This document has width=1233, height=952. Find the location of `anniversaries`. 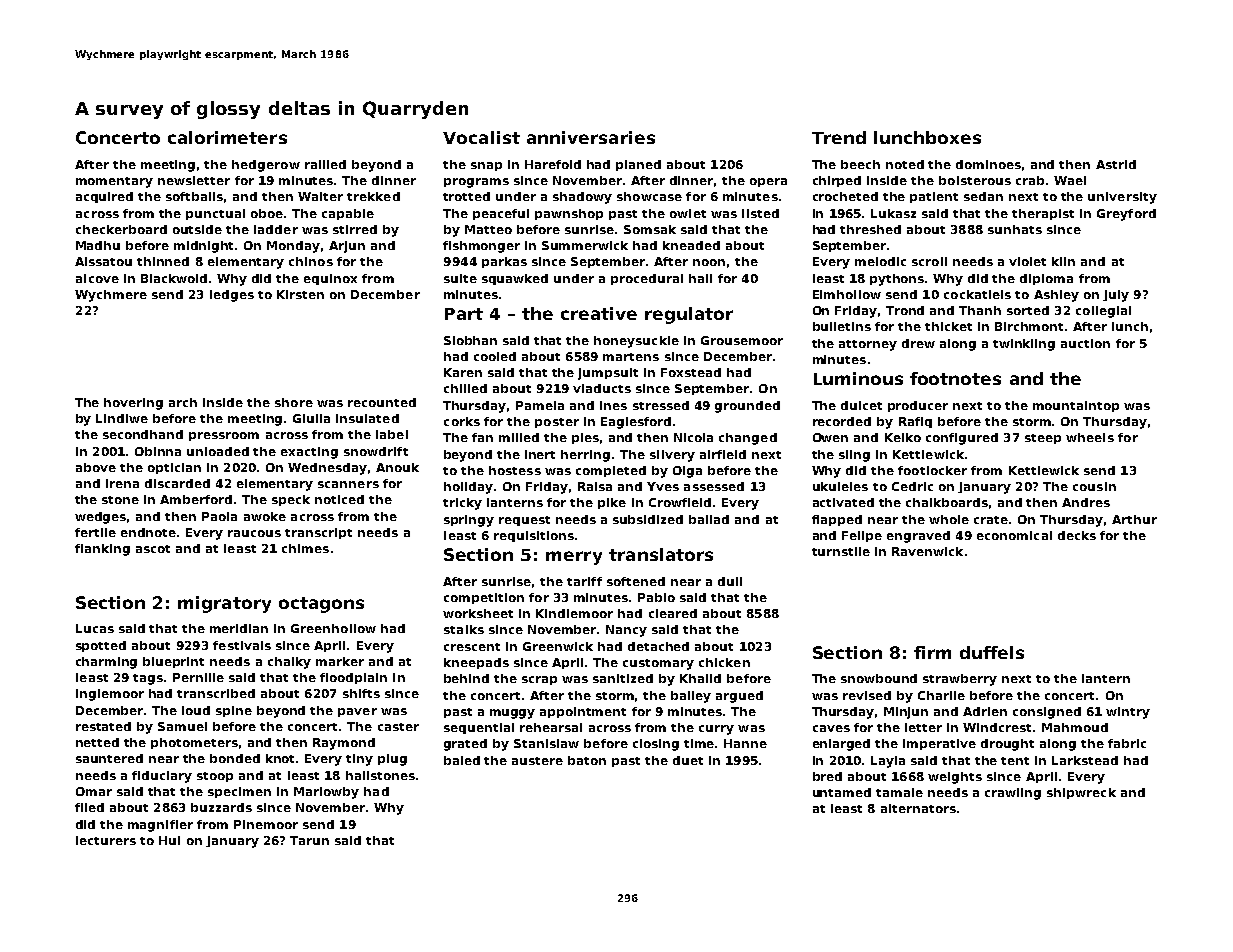

anniversaries is located at coordinates (591, 137).
